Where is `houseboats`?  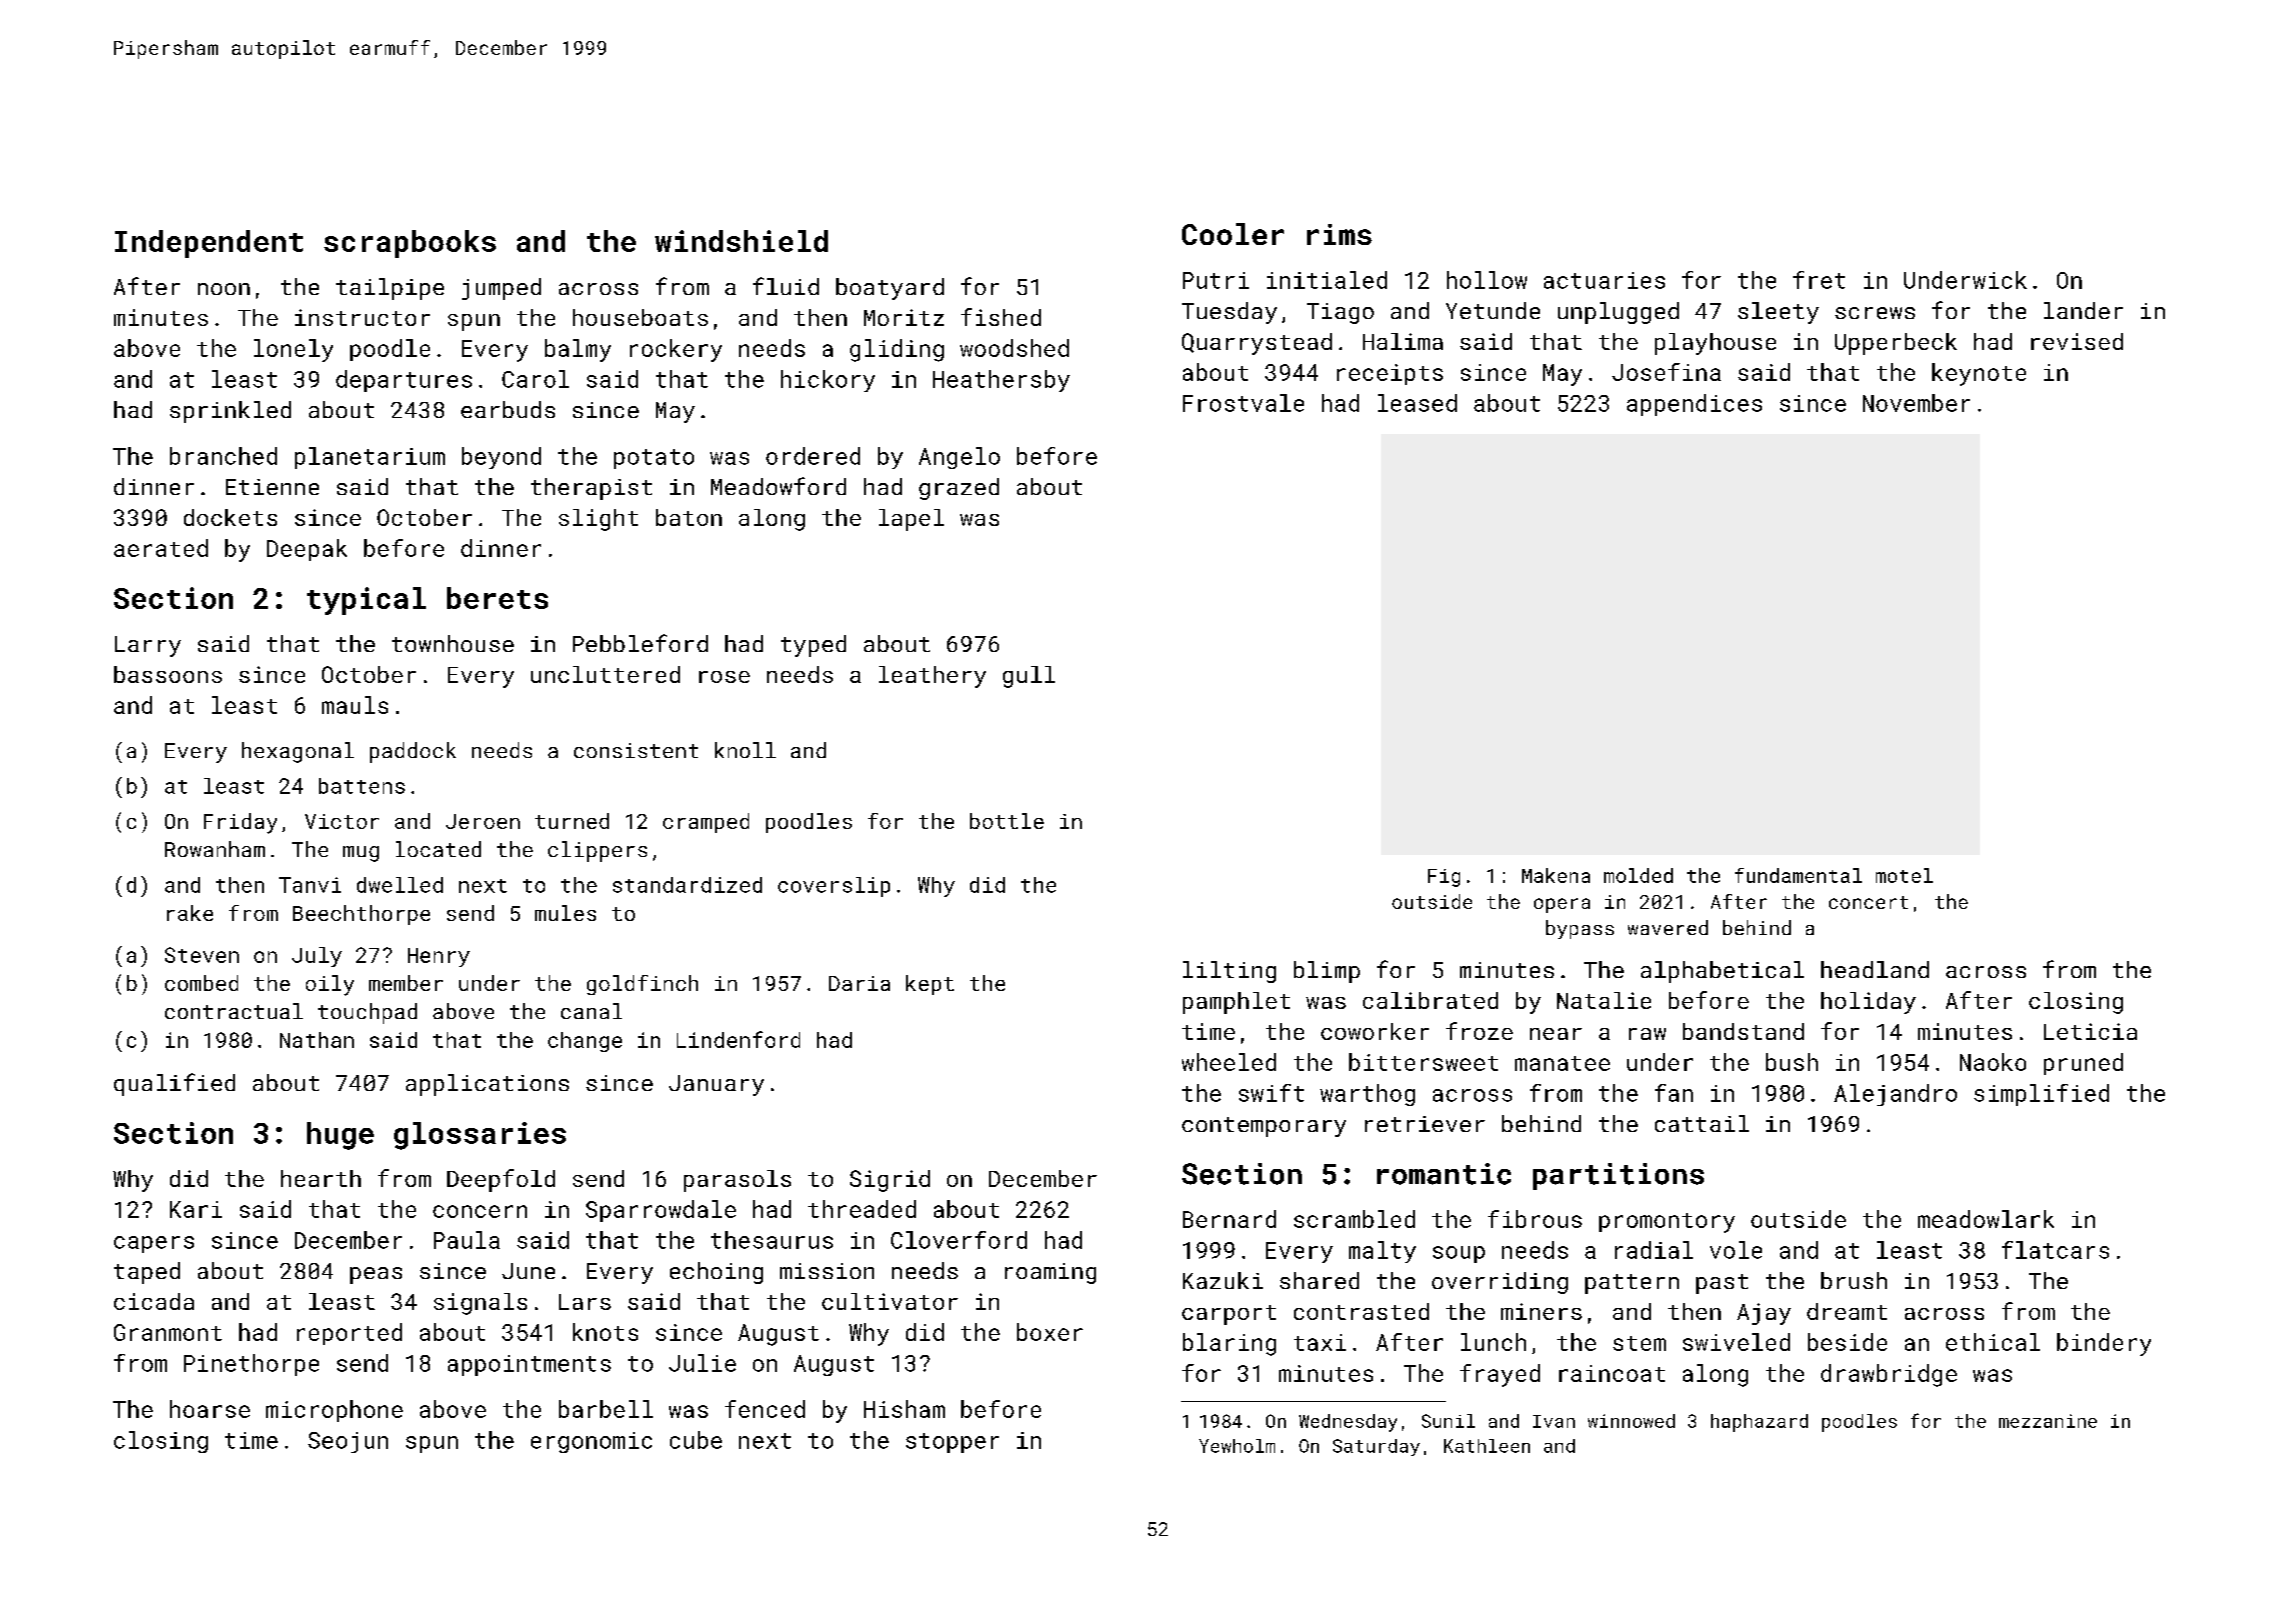 houseboats is located at coordinates (640, 317).
